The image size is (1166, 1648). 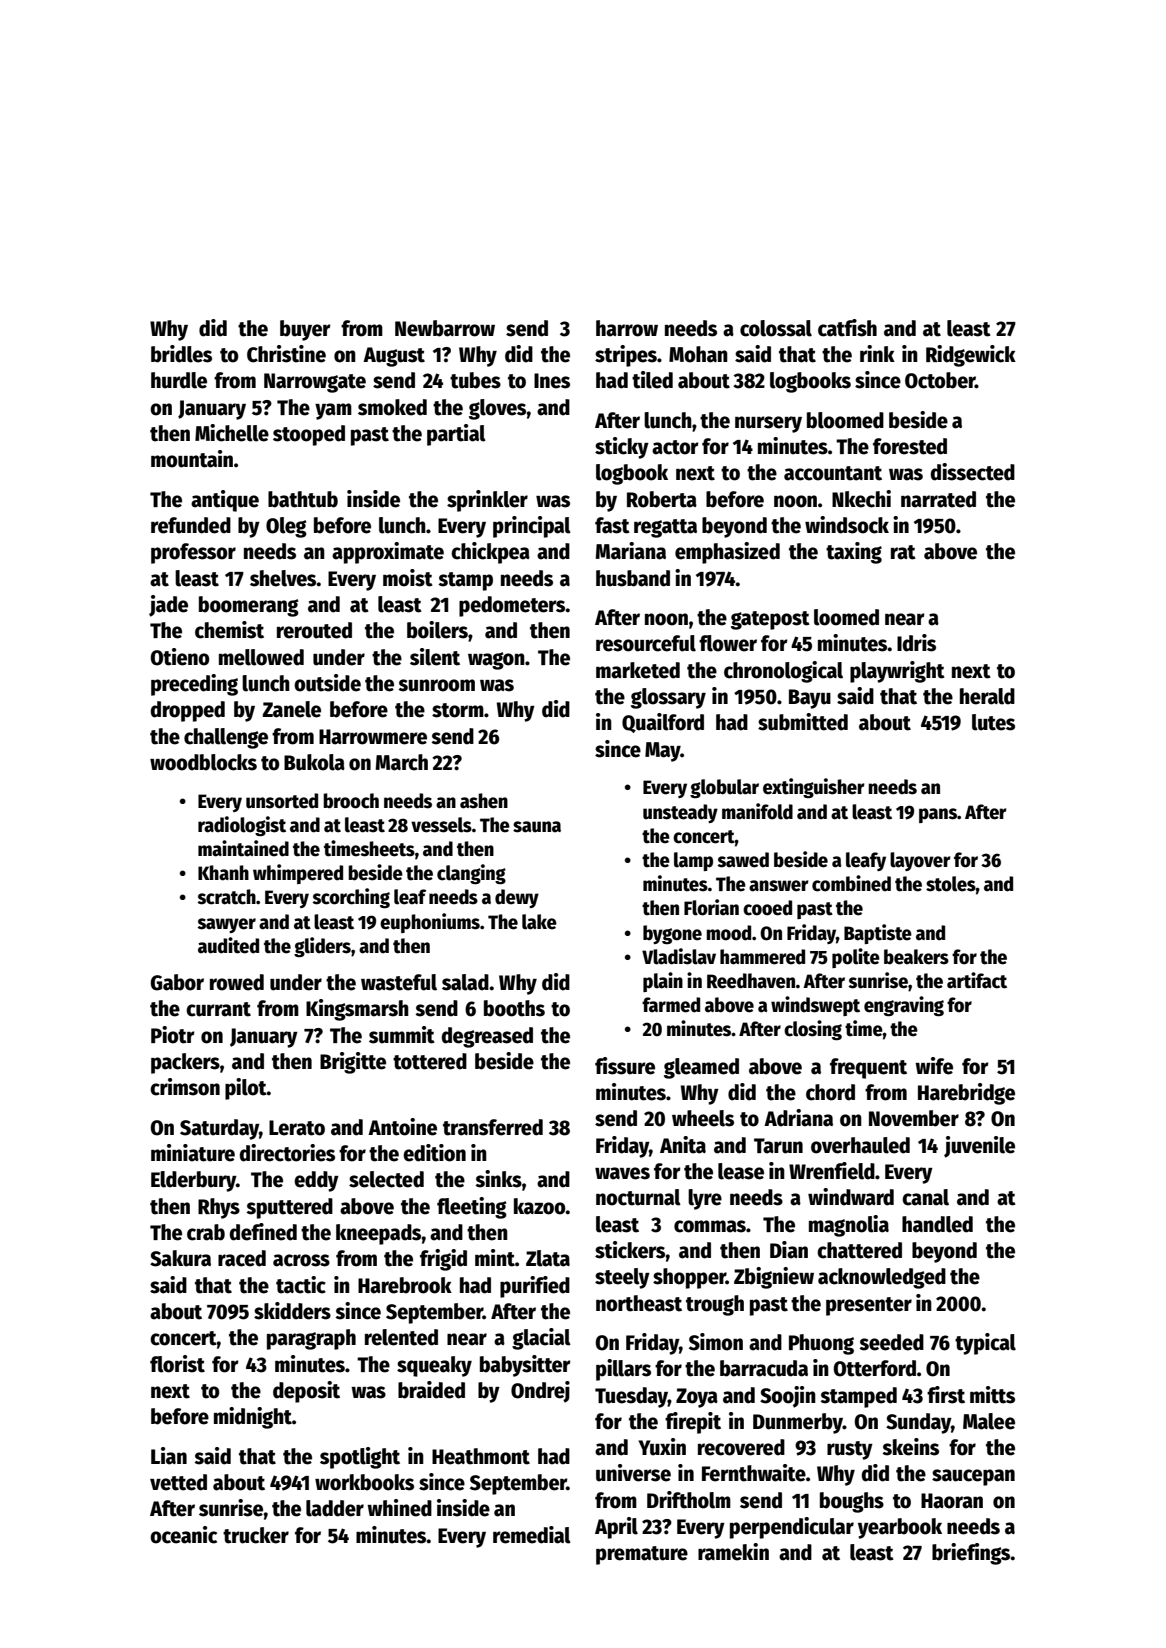 I want to click on Bayu, so click(x=810, y=699).
